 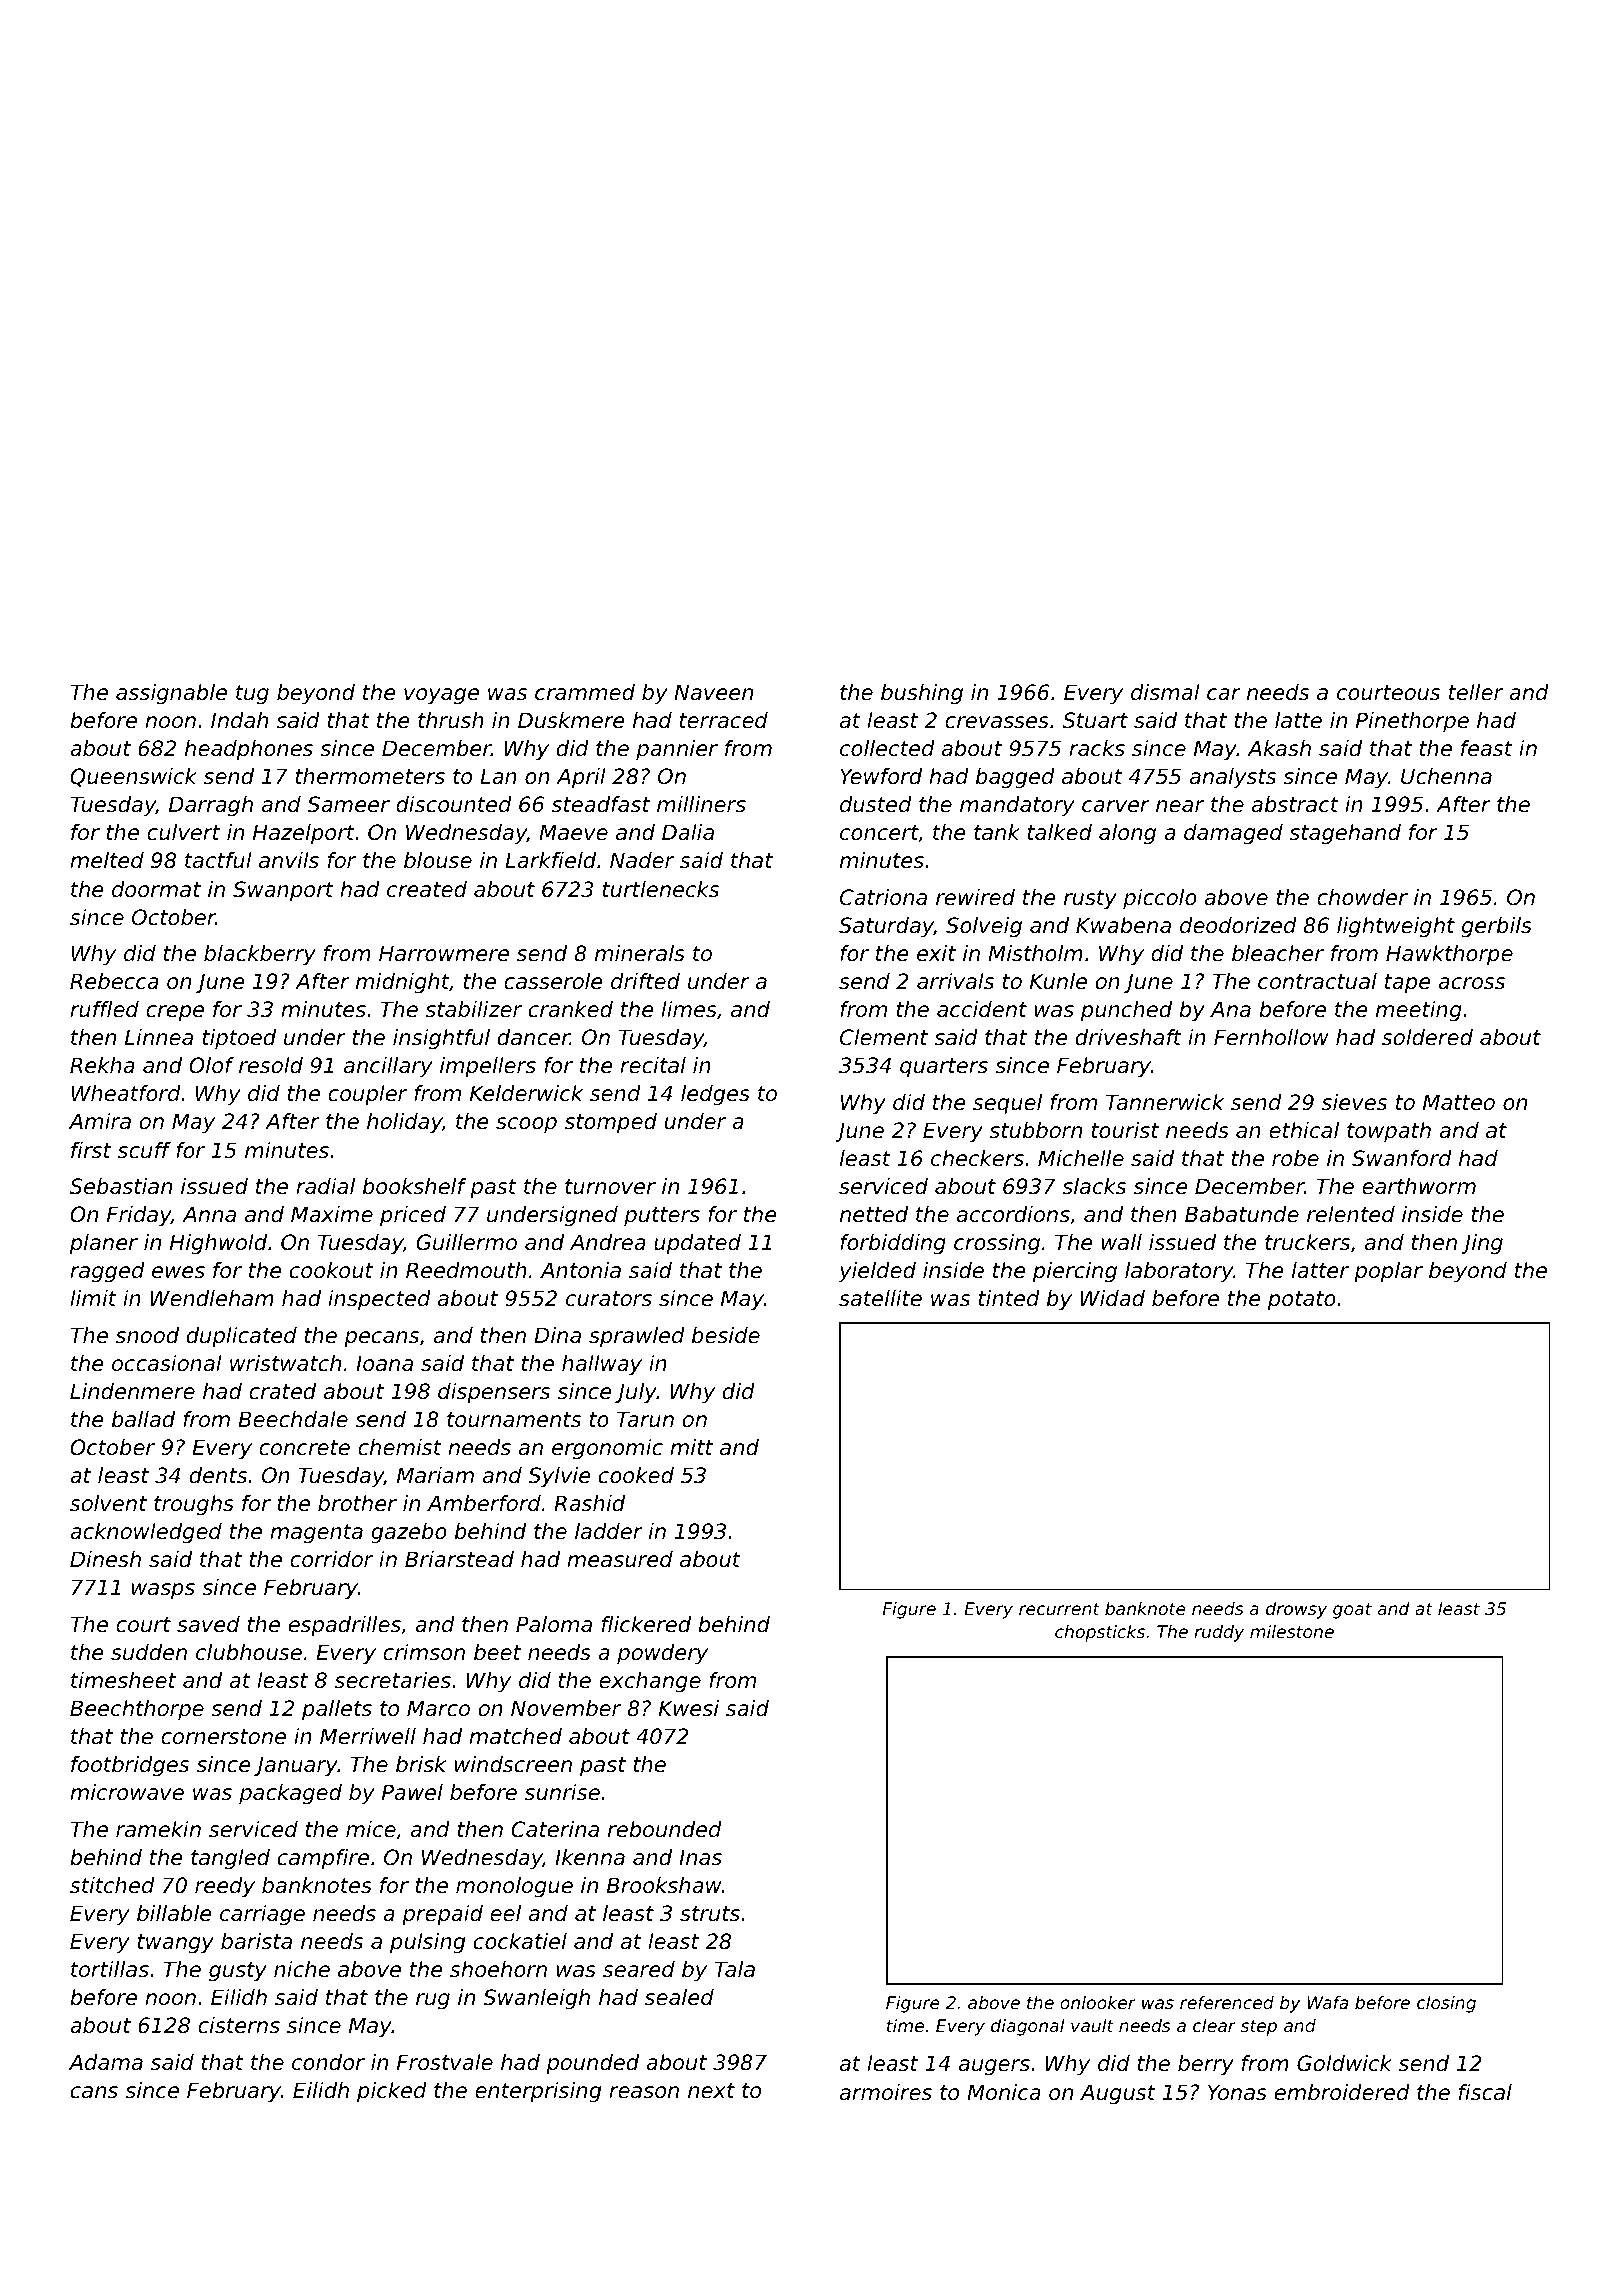 I want to click on Inas, so click(x=700, y=1857).
